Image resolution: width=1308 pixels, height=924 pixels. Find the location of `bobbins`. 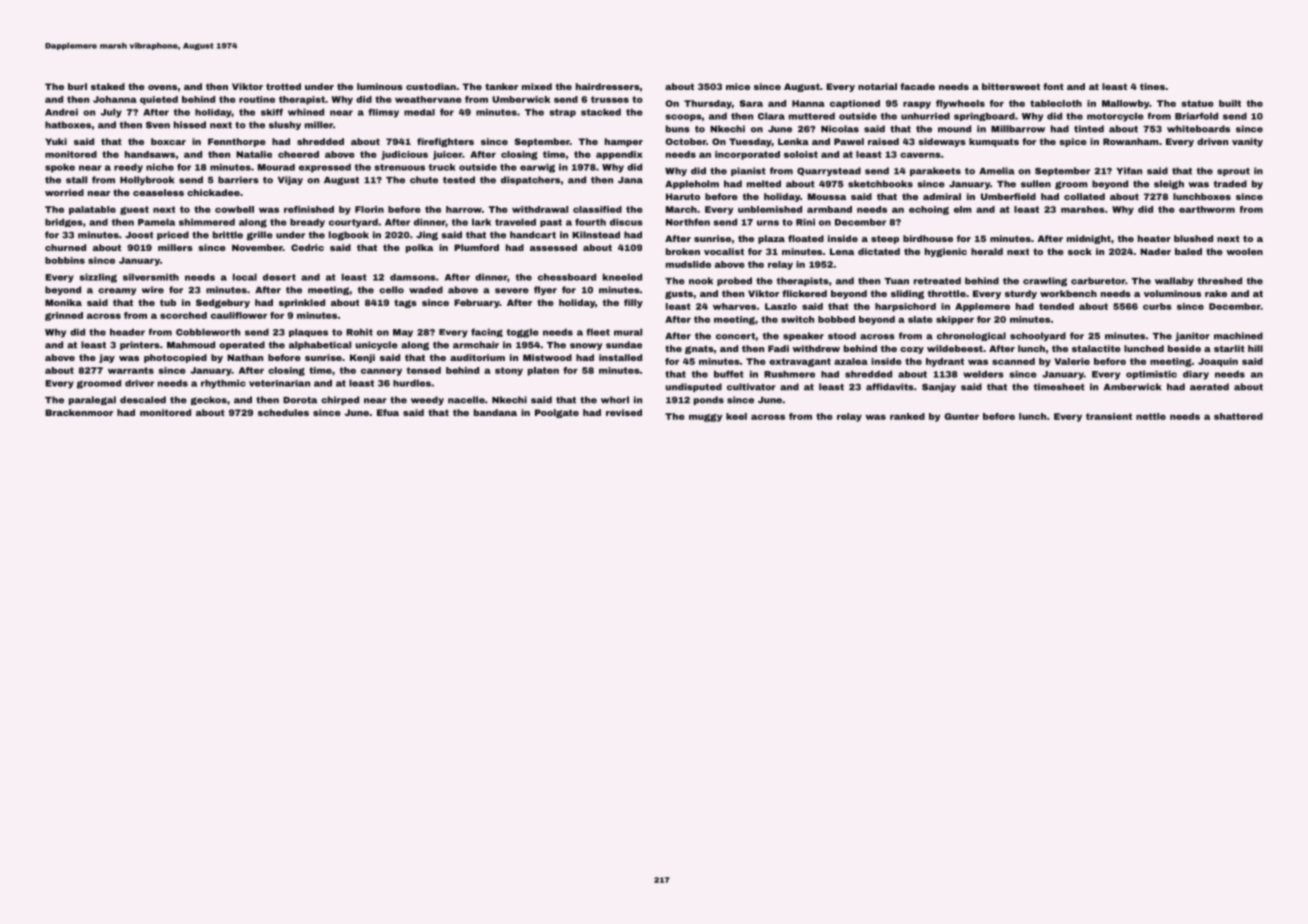

bobbins is located at coordinates (65, 260).
